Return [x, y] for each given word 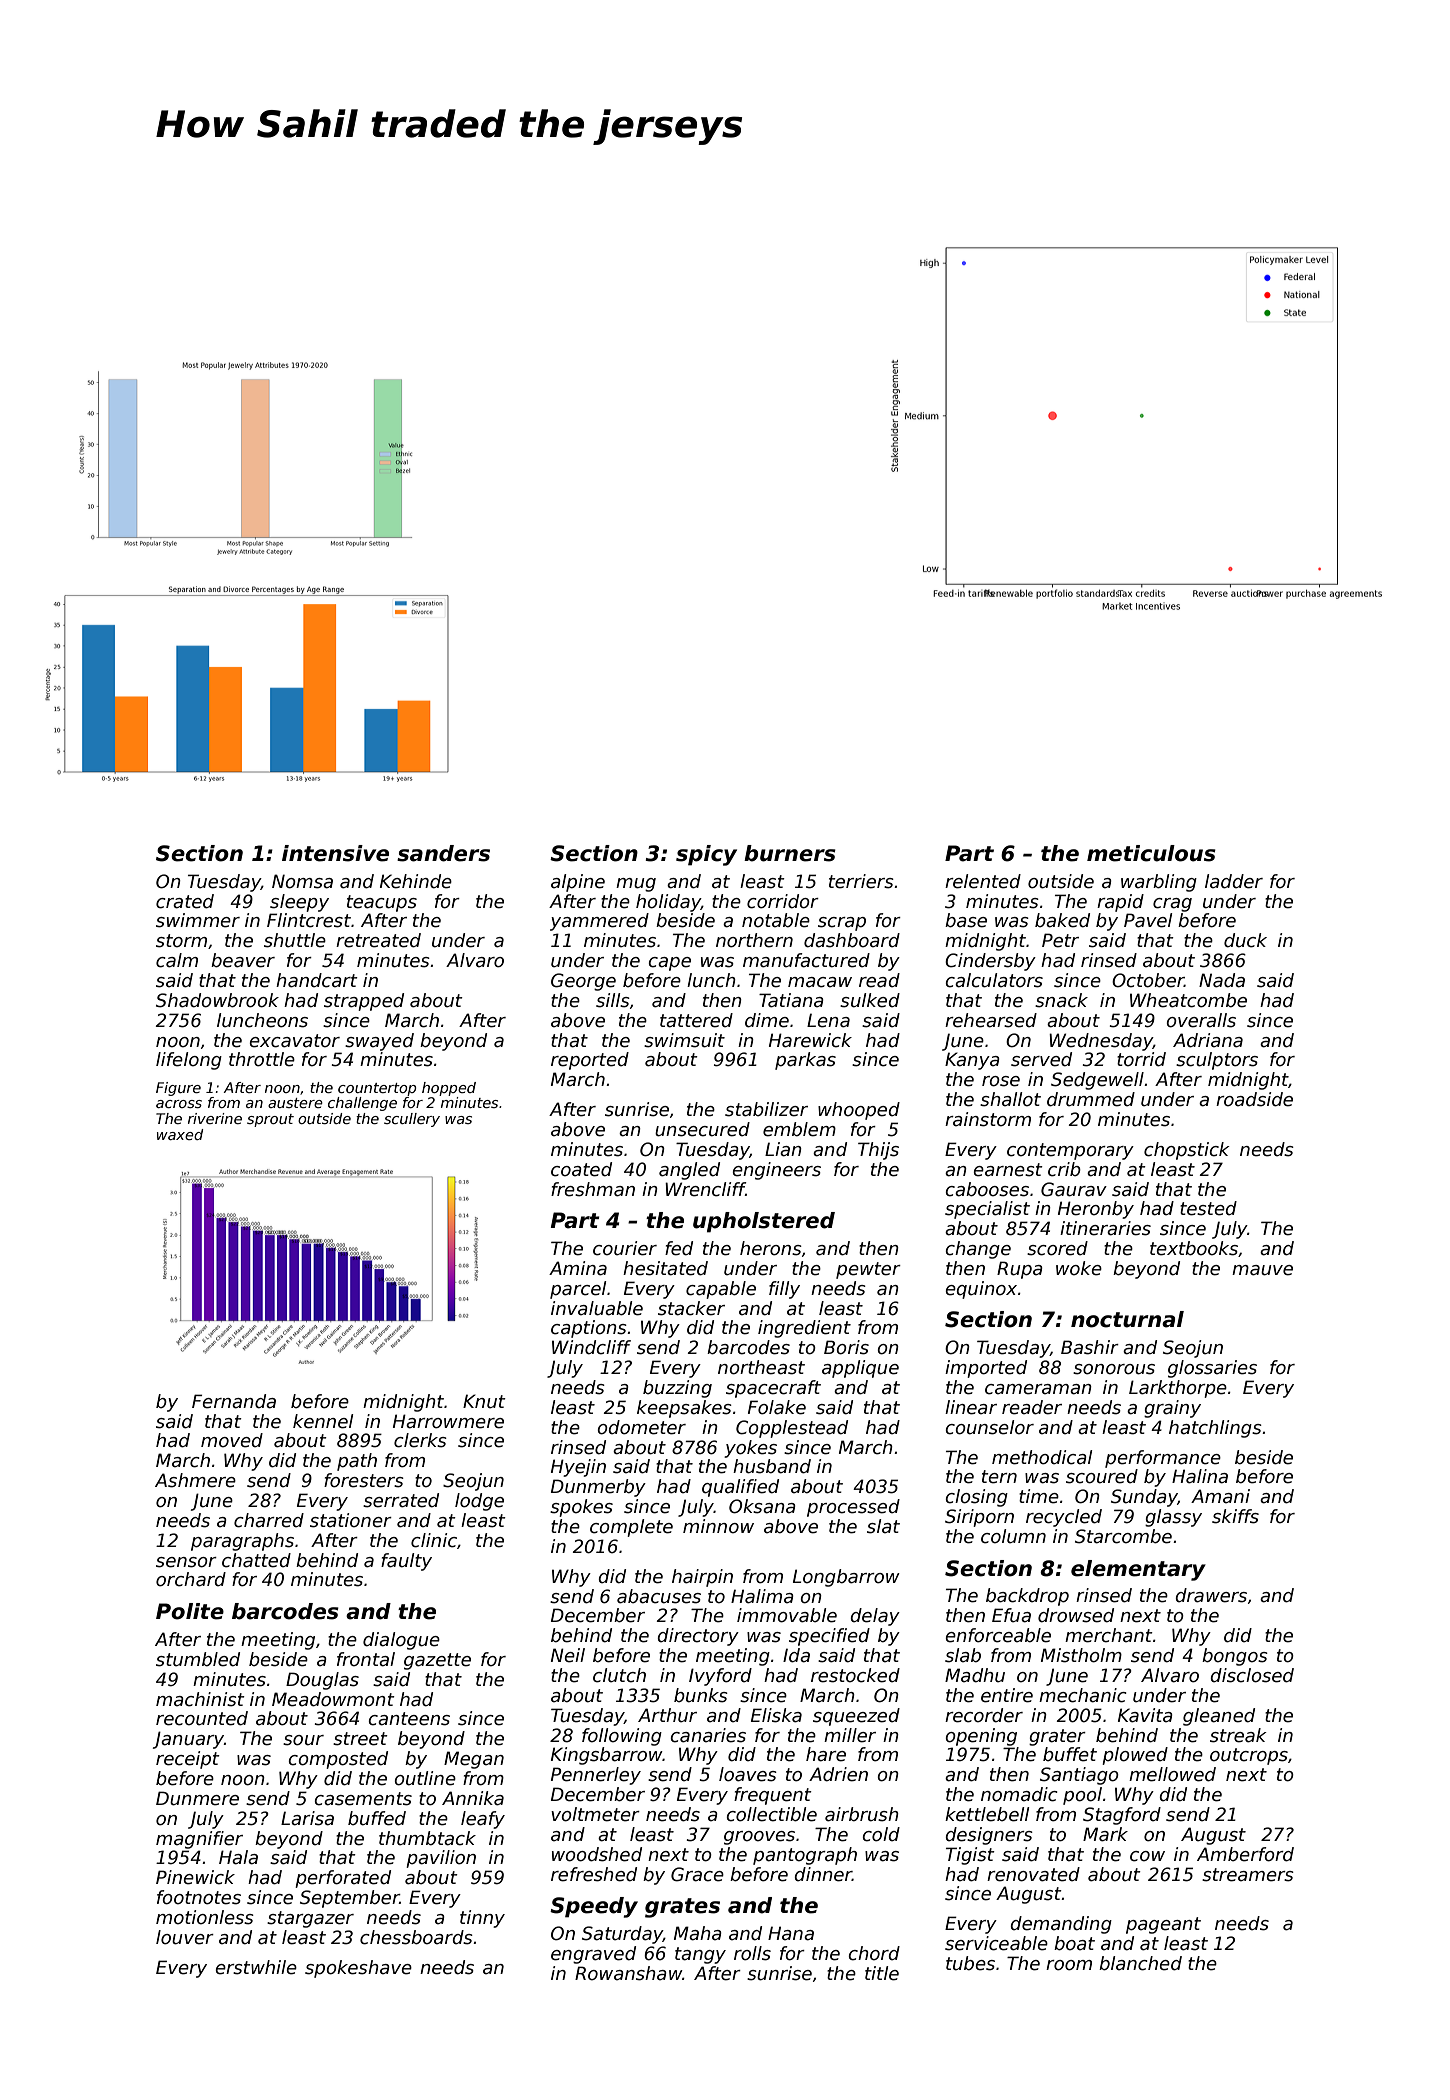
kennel [323, 1421]
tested [1208, 1208]
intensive [335, 853]
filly [784, 1290]
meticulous [1151, 853]
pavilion [441, 1859]
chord [874, 1953]
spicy [706, 855]
